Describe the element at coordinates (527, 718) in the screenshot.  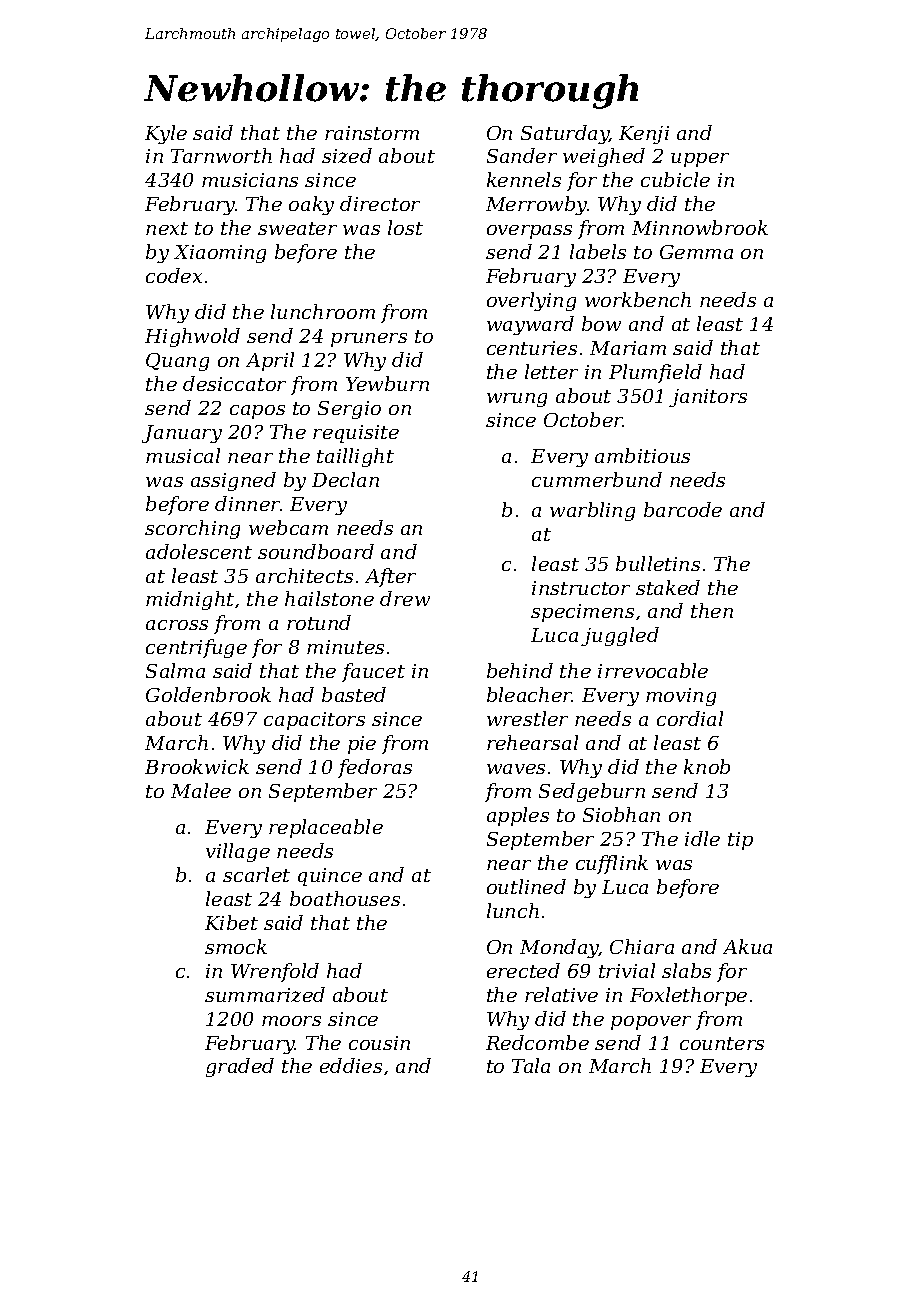
I see `wrestler` at that location.
